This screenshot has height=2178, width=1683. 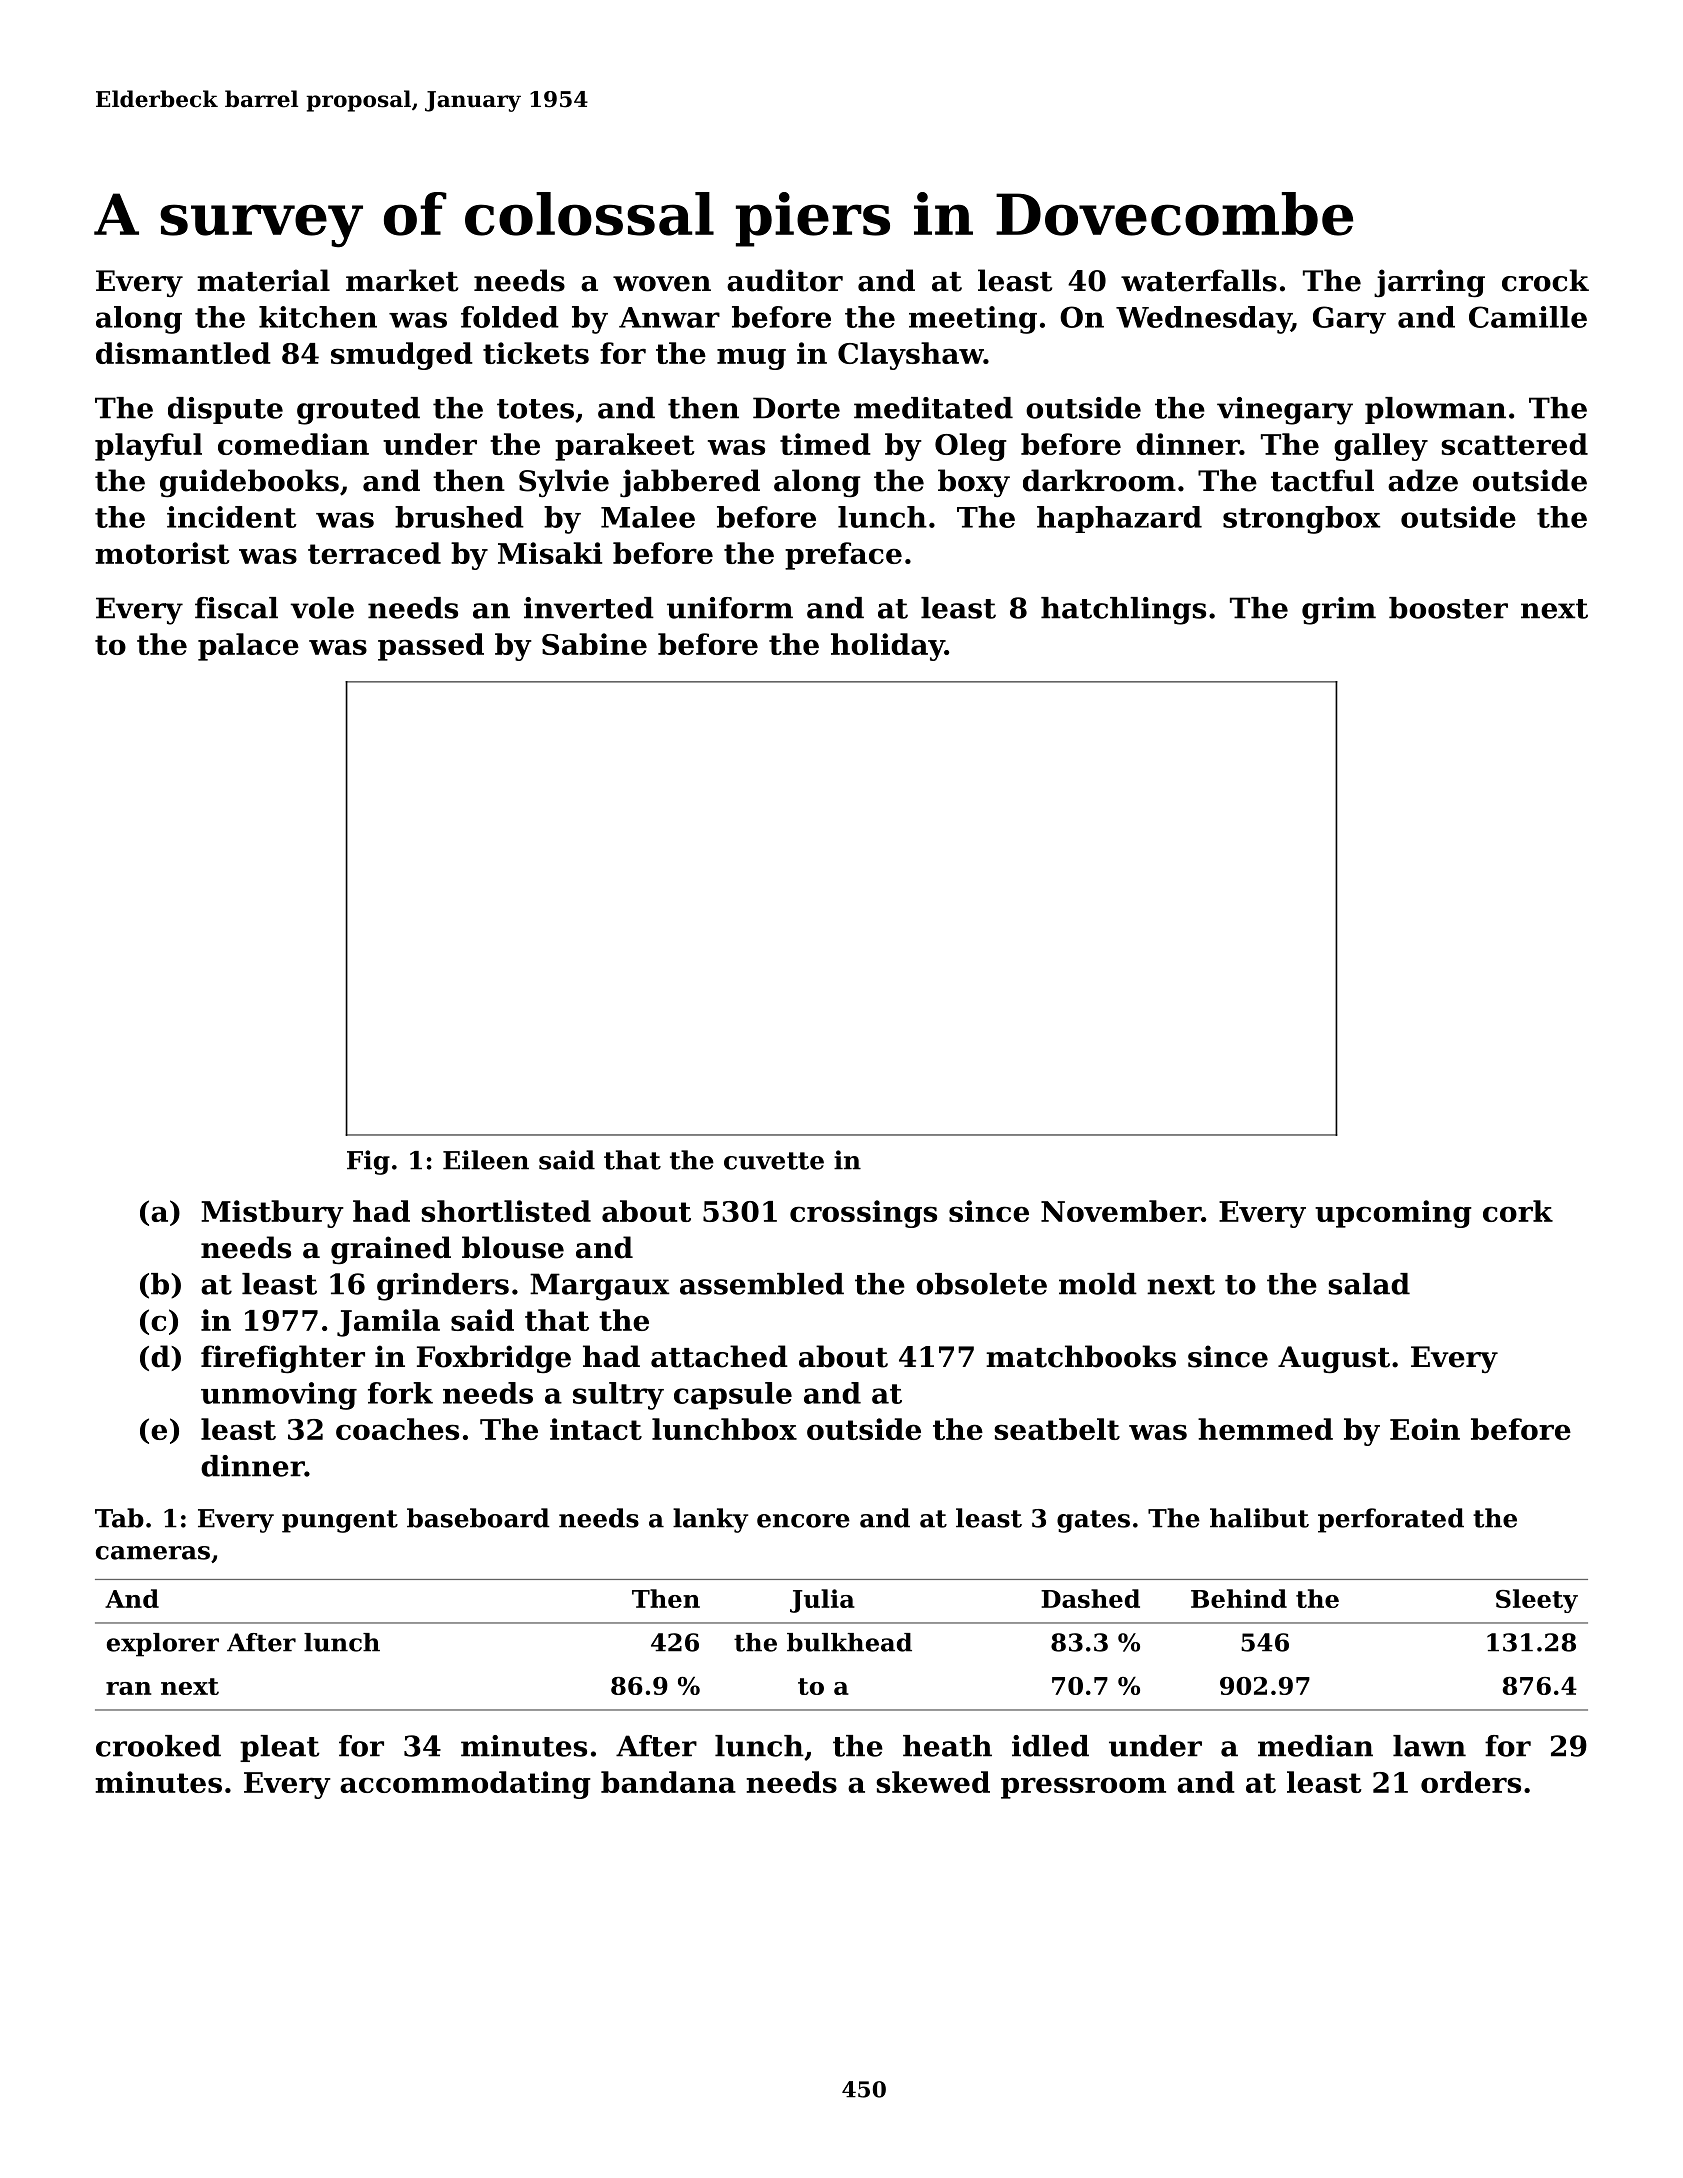 I want to click on holiday, so click(x=888, y=647).
